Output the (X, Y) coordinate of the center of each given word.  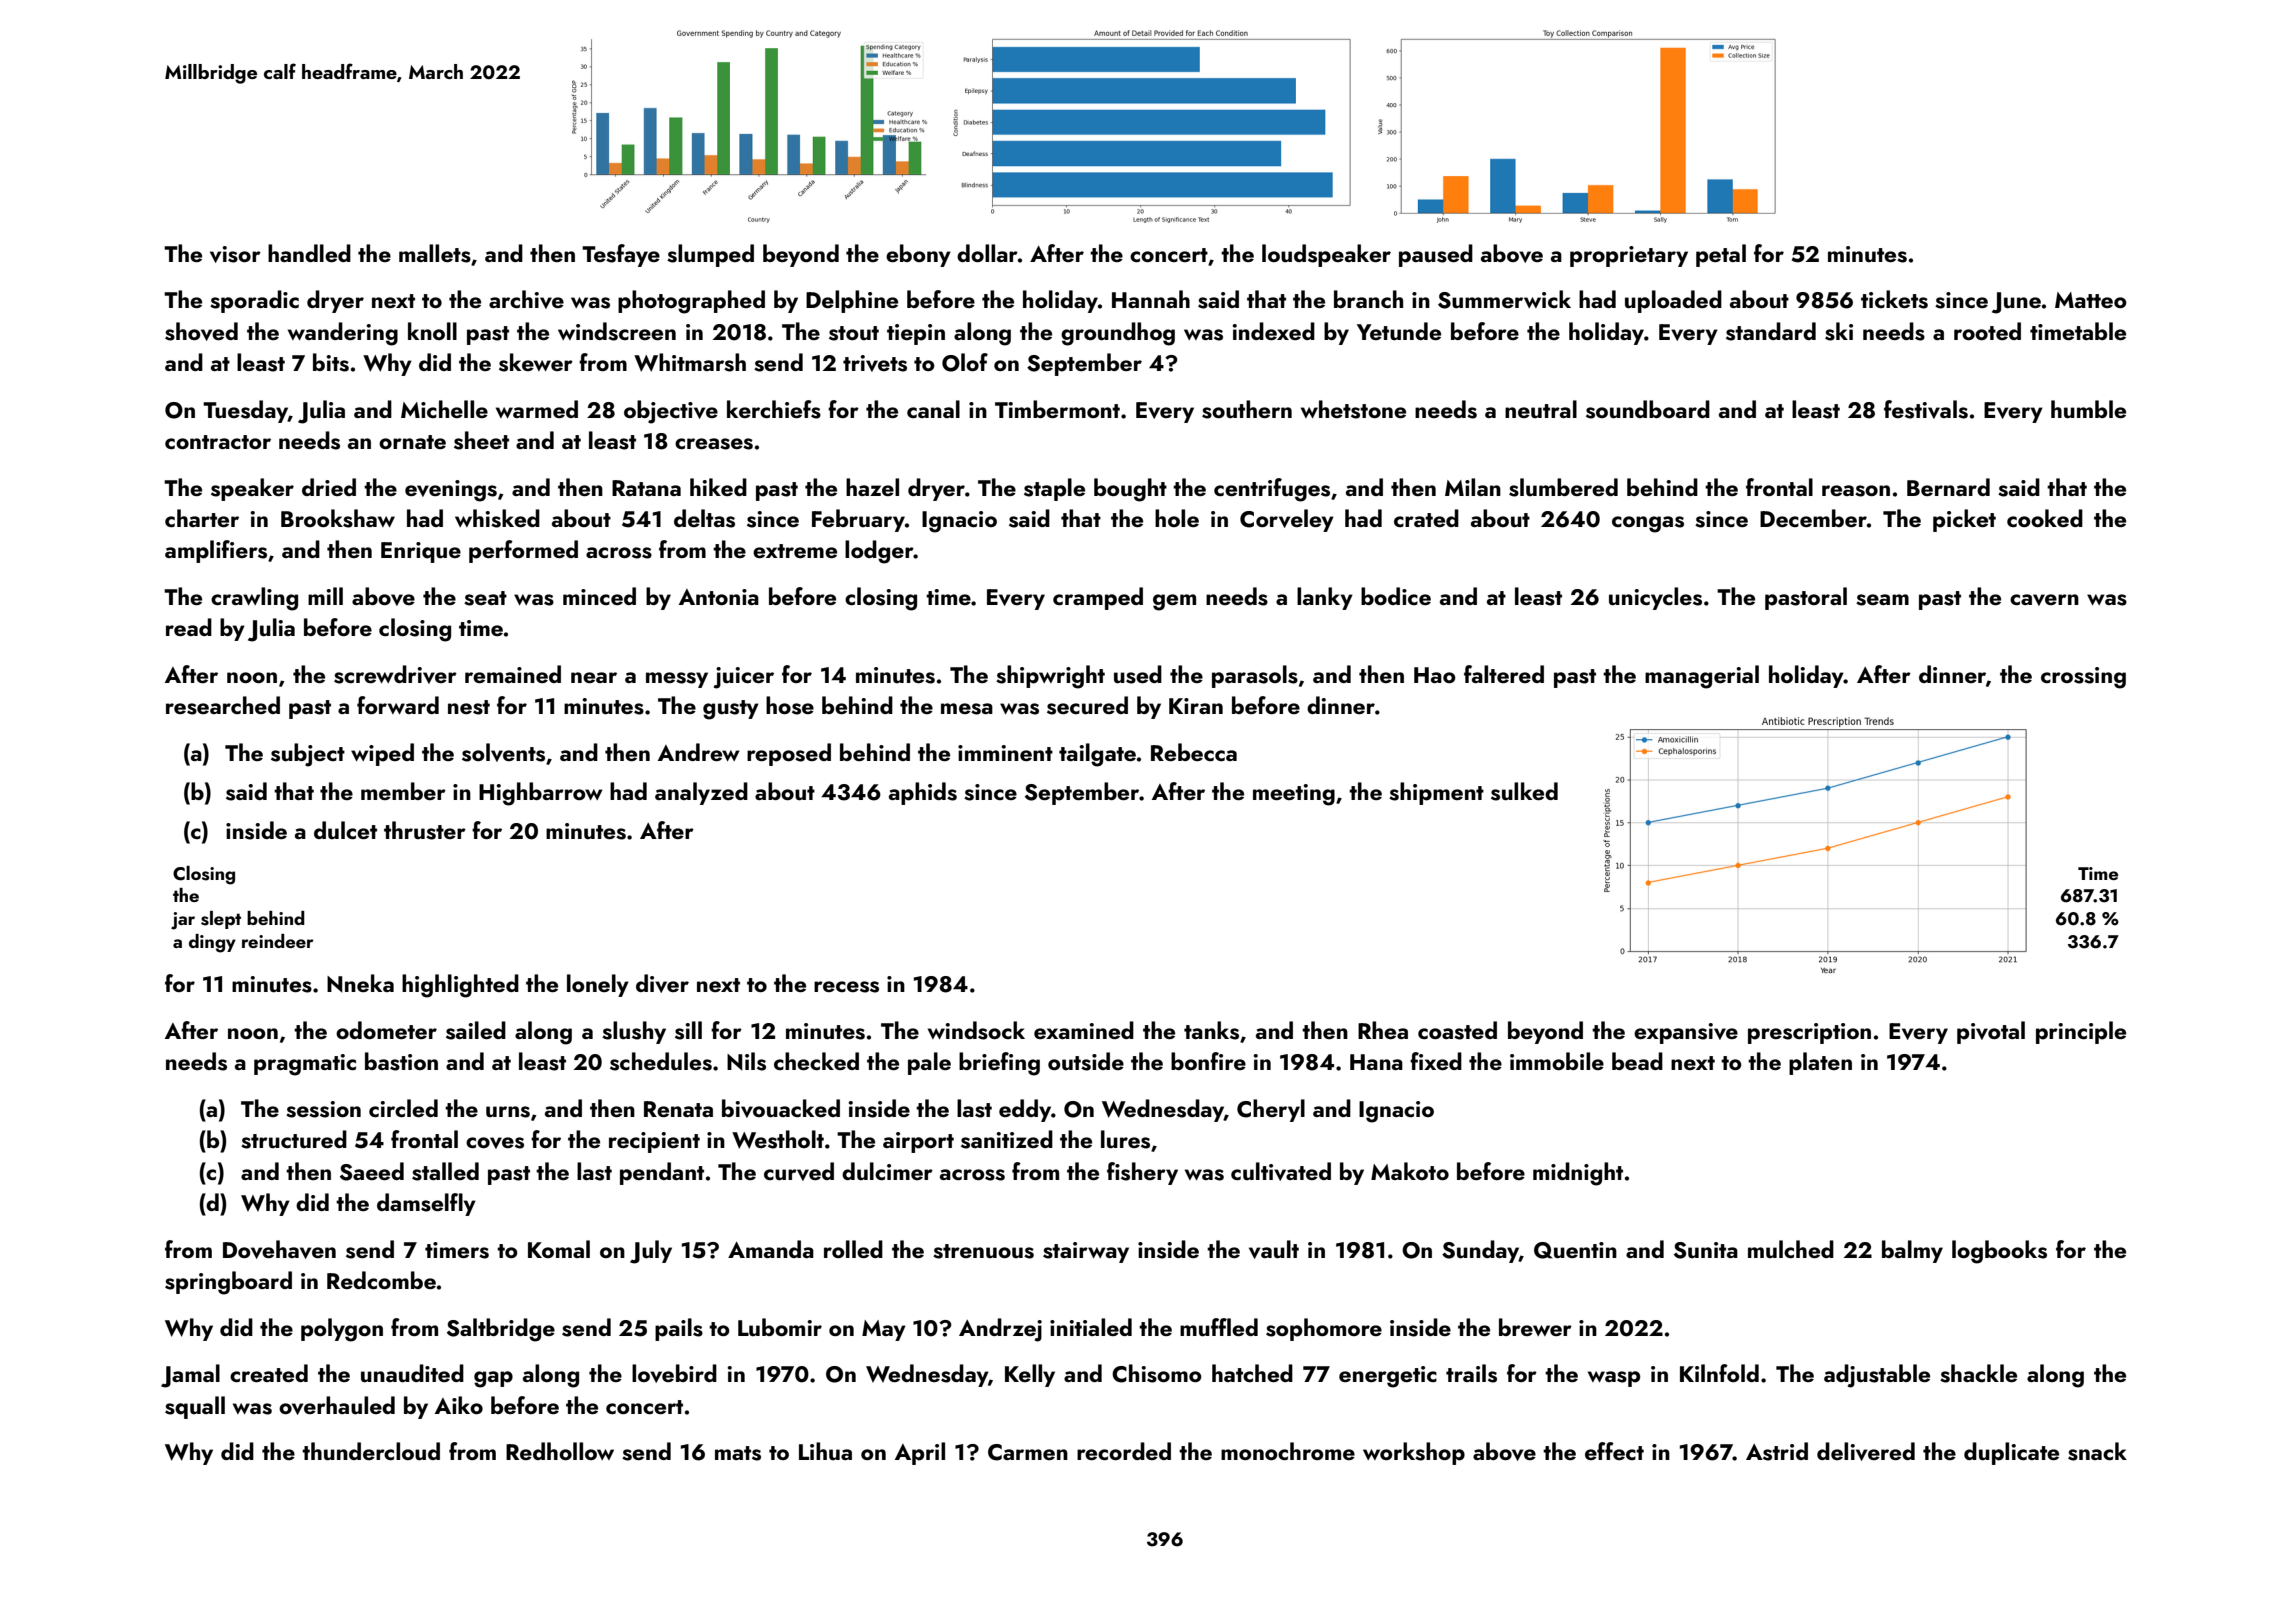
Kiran (1196, 706)
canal (933, 409)
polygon (342, 1330)
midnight (1578, 1174)
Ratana (646, 488)
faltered (1504, 674)
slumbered (1563, 487)
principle (2081, 1032)
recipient (654, 1142)
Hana (1376, 1062)
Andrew (699, 752)
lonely (598, 985)
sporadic (254, 301)
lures (1125, 1139)
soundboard (1648, 409)
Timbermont (1057, 409)
